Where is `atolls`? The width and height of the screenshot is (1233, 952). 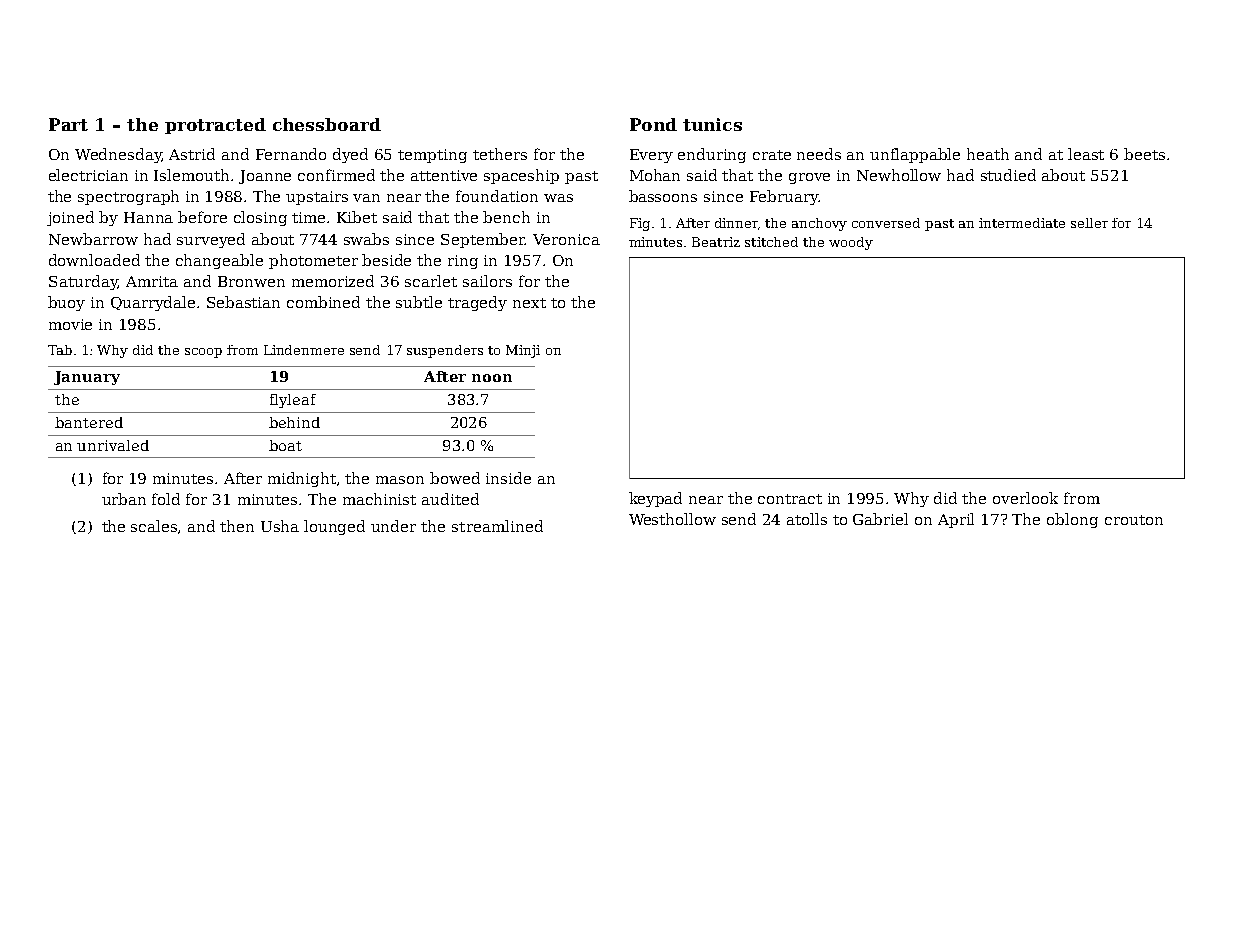 atolls is located at coordinates (807, 519).
